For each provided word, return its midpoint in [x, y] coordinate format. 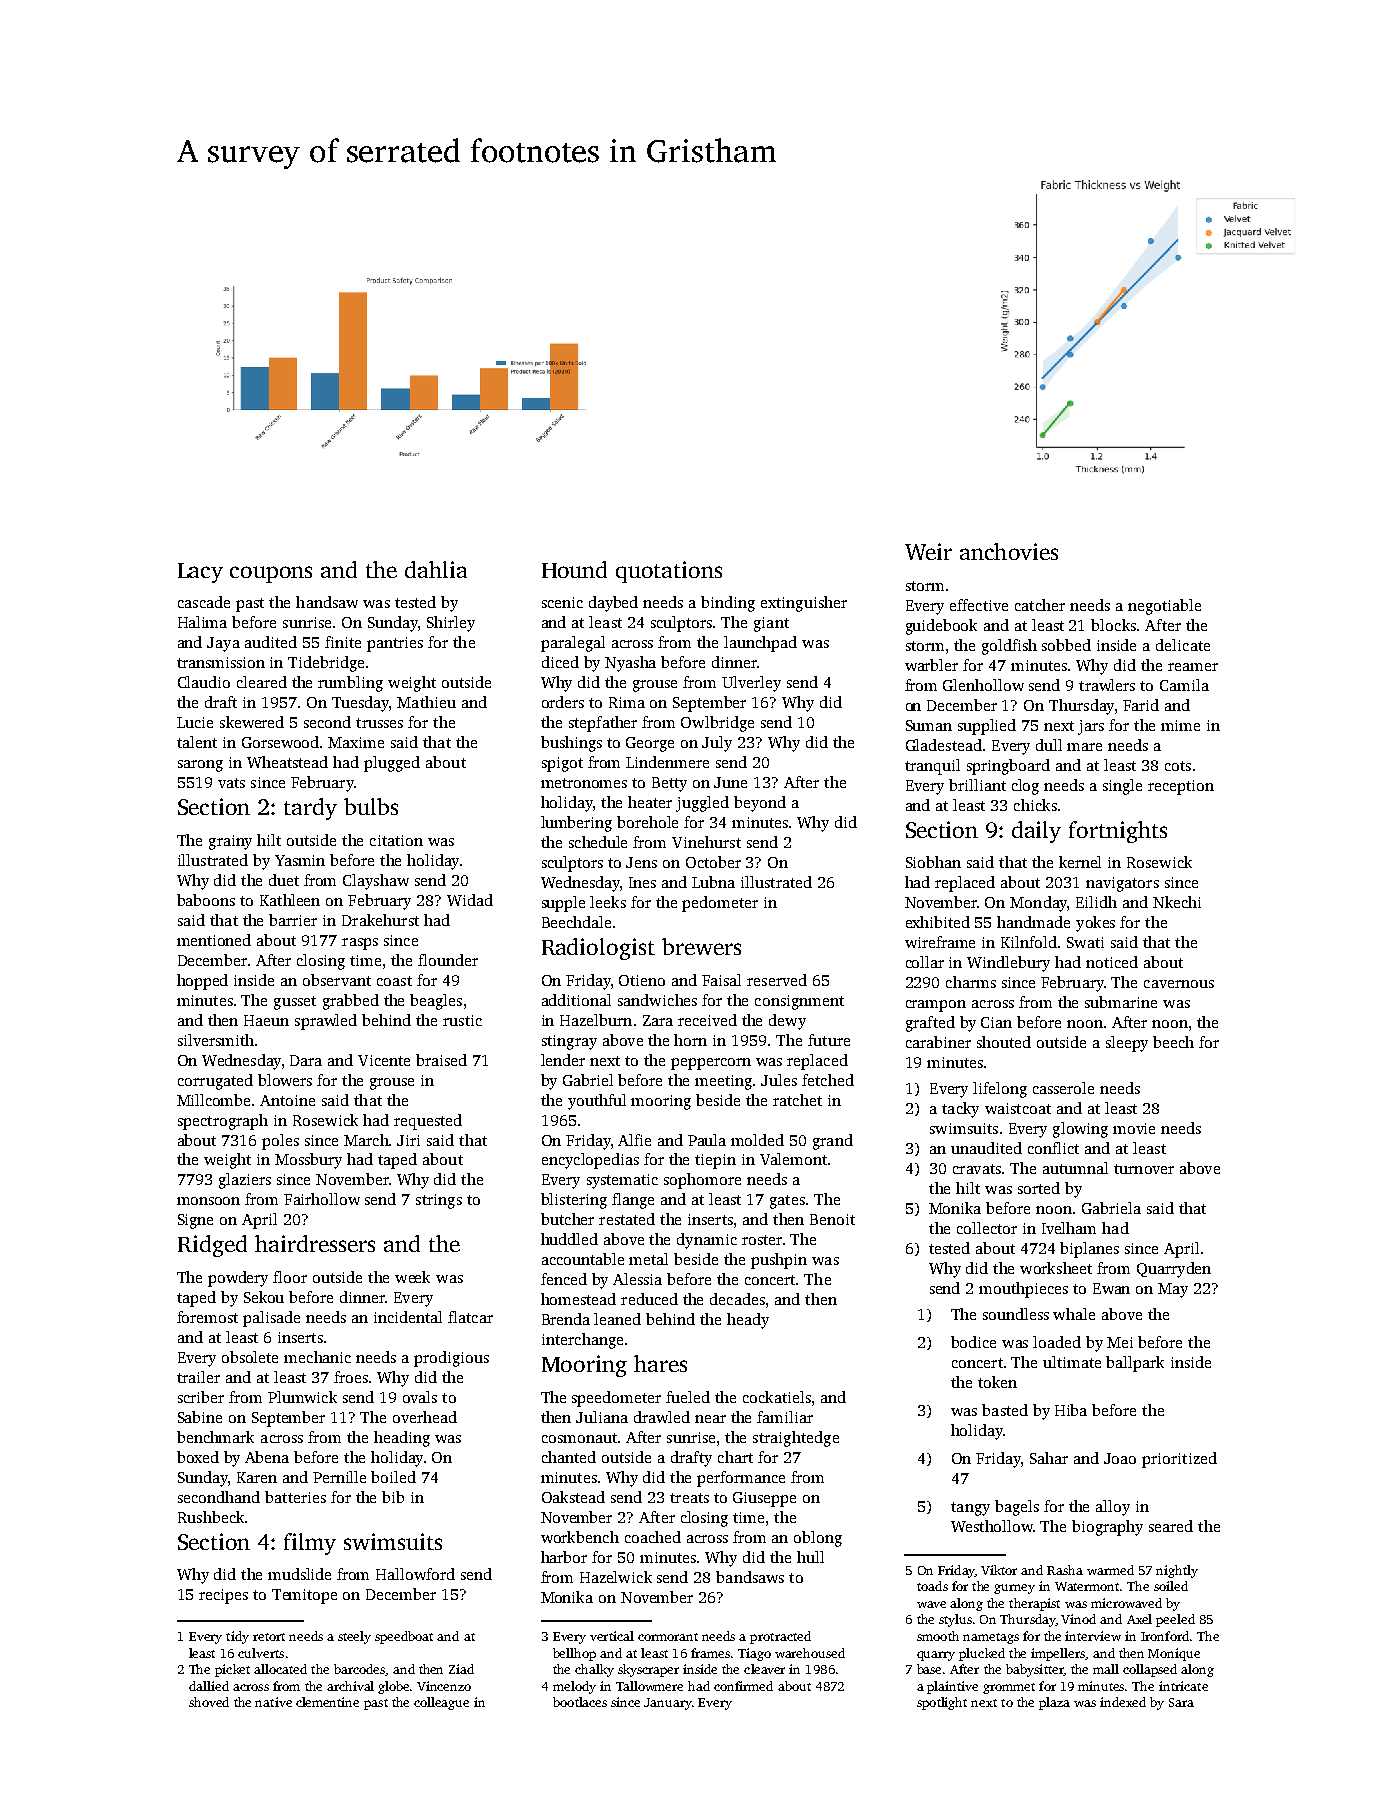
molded [757, 1140]
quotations [669, 572]
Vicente [384, 1060]
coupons [271, 574]
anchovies [1009, 551]
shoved [209, 1702]
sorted [1039, 1188]
